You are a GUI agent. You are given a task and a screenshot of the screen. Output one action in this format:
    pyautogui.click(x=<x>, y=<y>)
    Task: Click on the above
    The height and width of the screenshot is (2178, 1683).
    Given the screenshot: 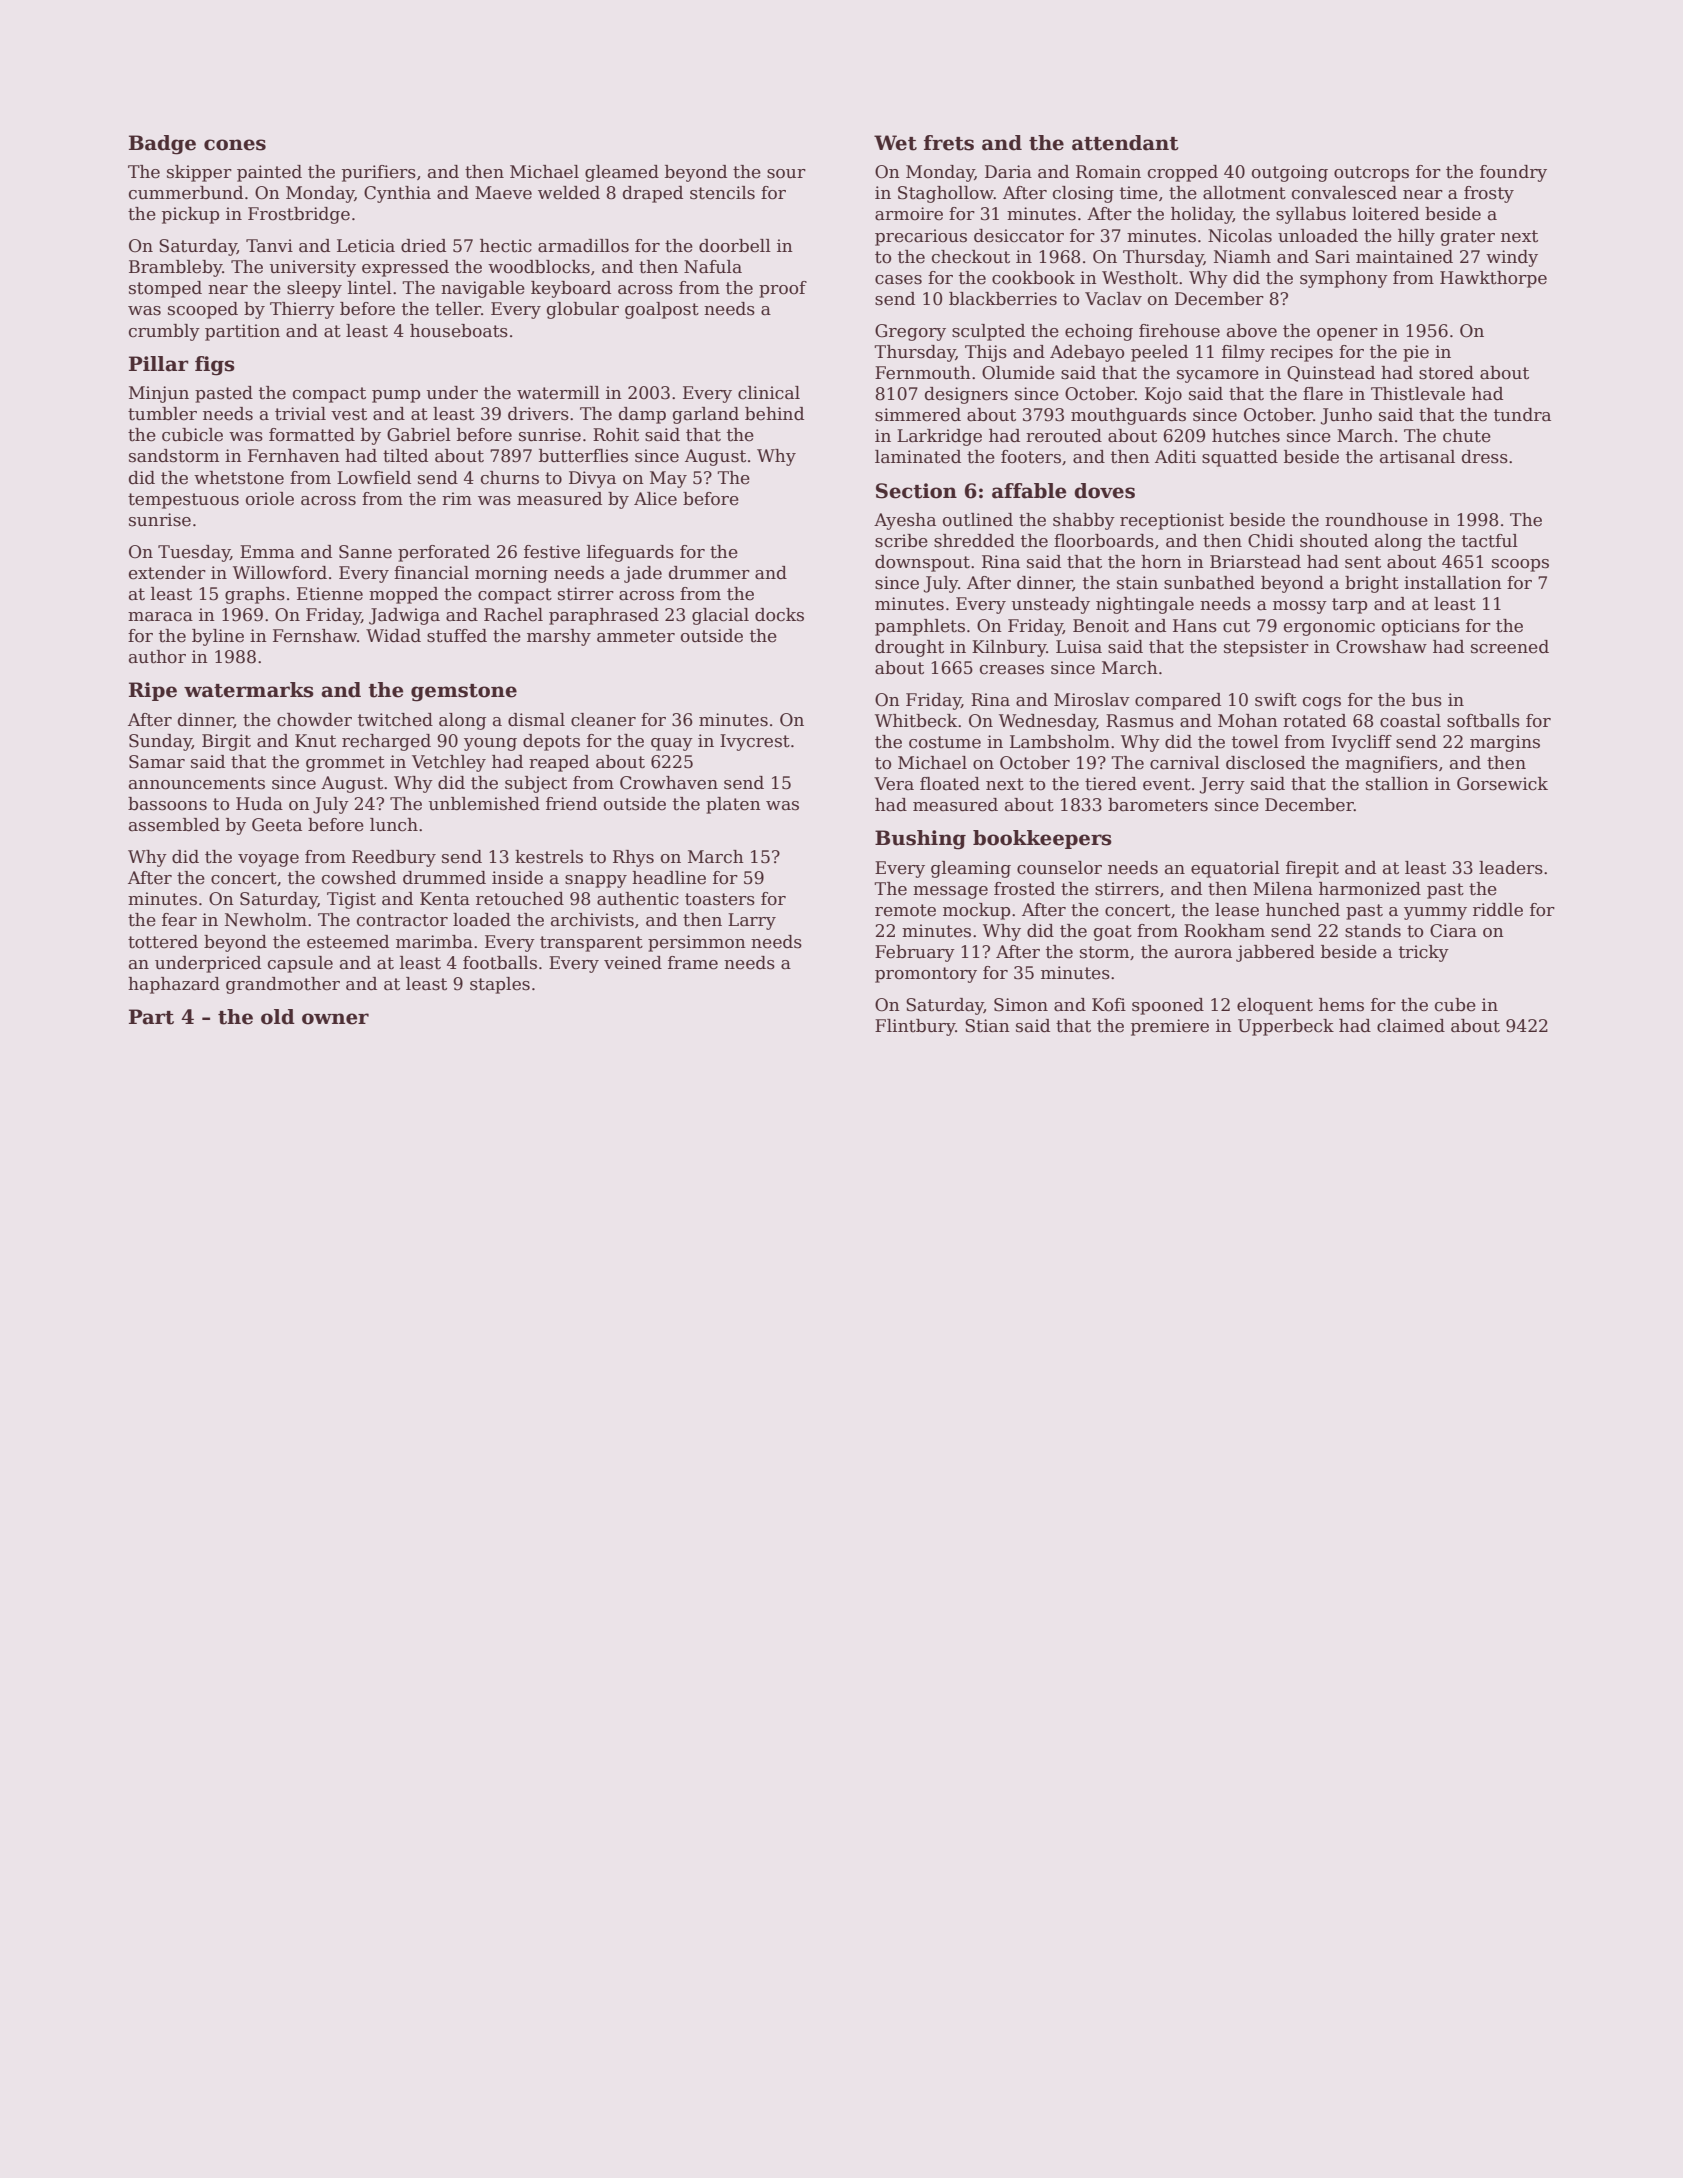 What is the action you would take?
    pyautogui.click(x=1252, y=331)
